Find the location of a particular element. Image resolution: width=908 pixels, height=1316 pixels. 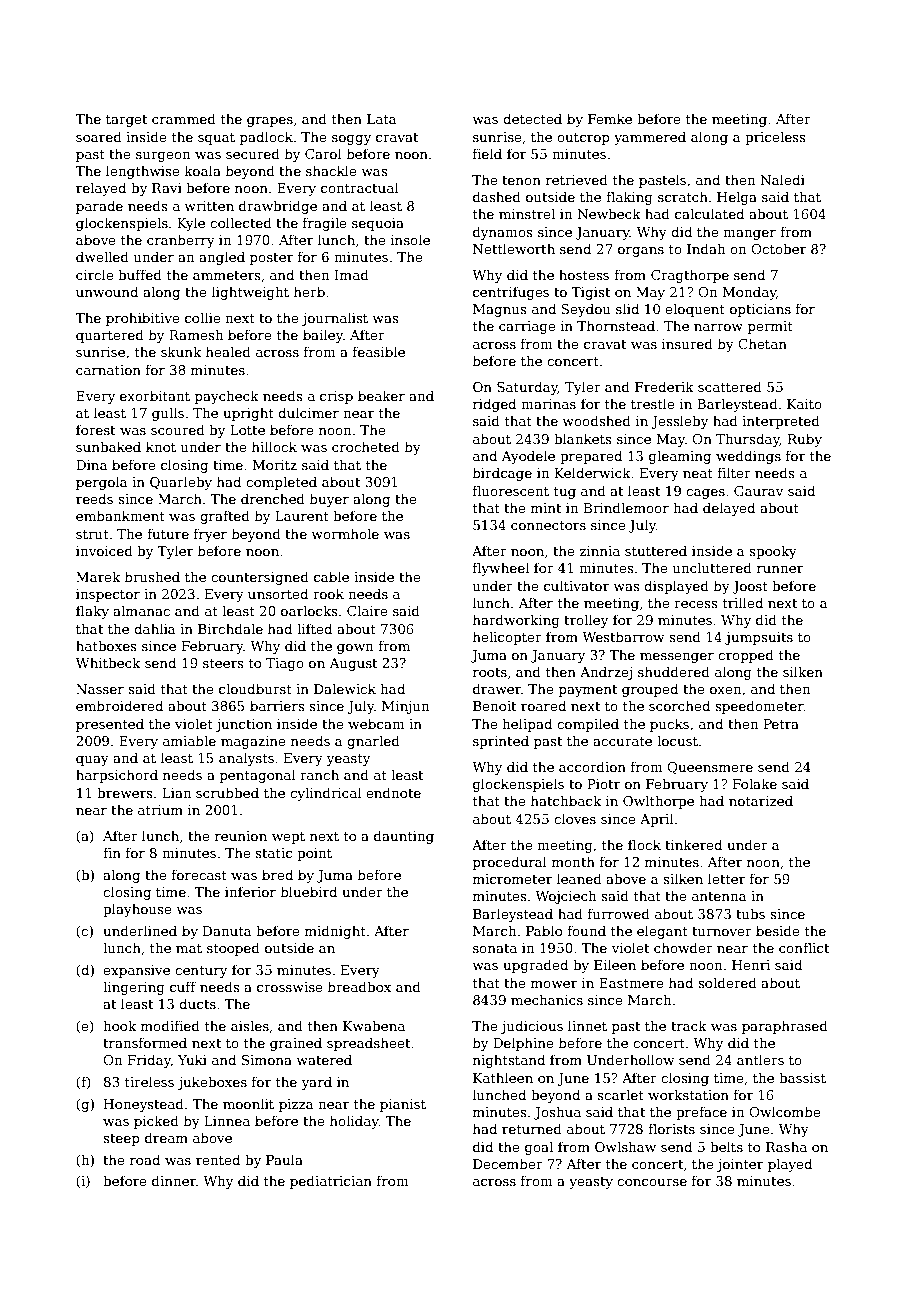

notarized is located at coordinates (761, 800).
